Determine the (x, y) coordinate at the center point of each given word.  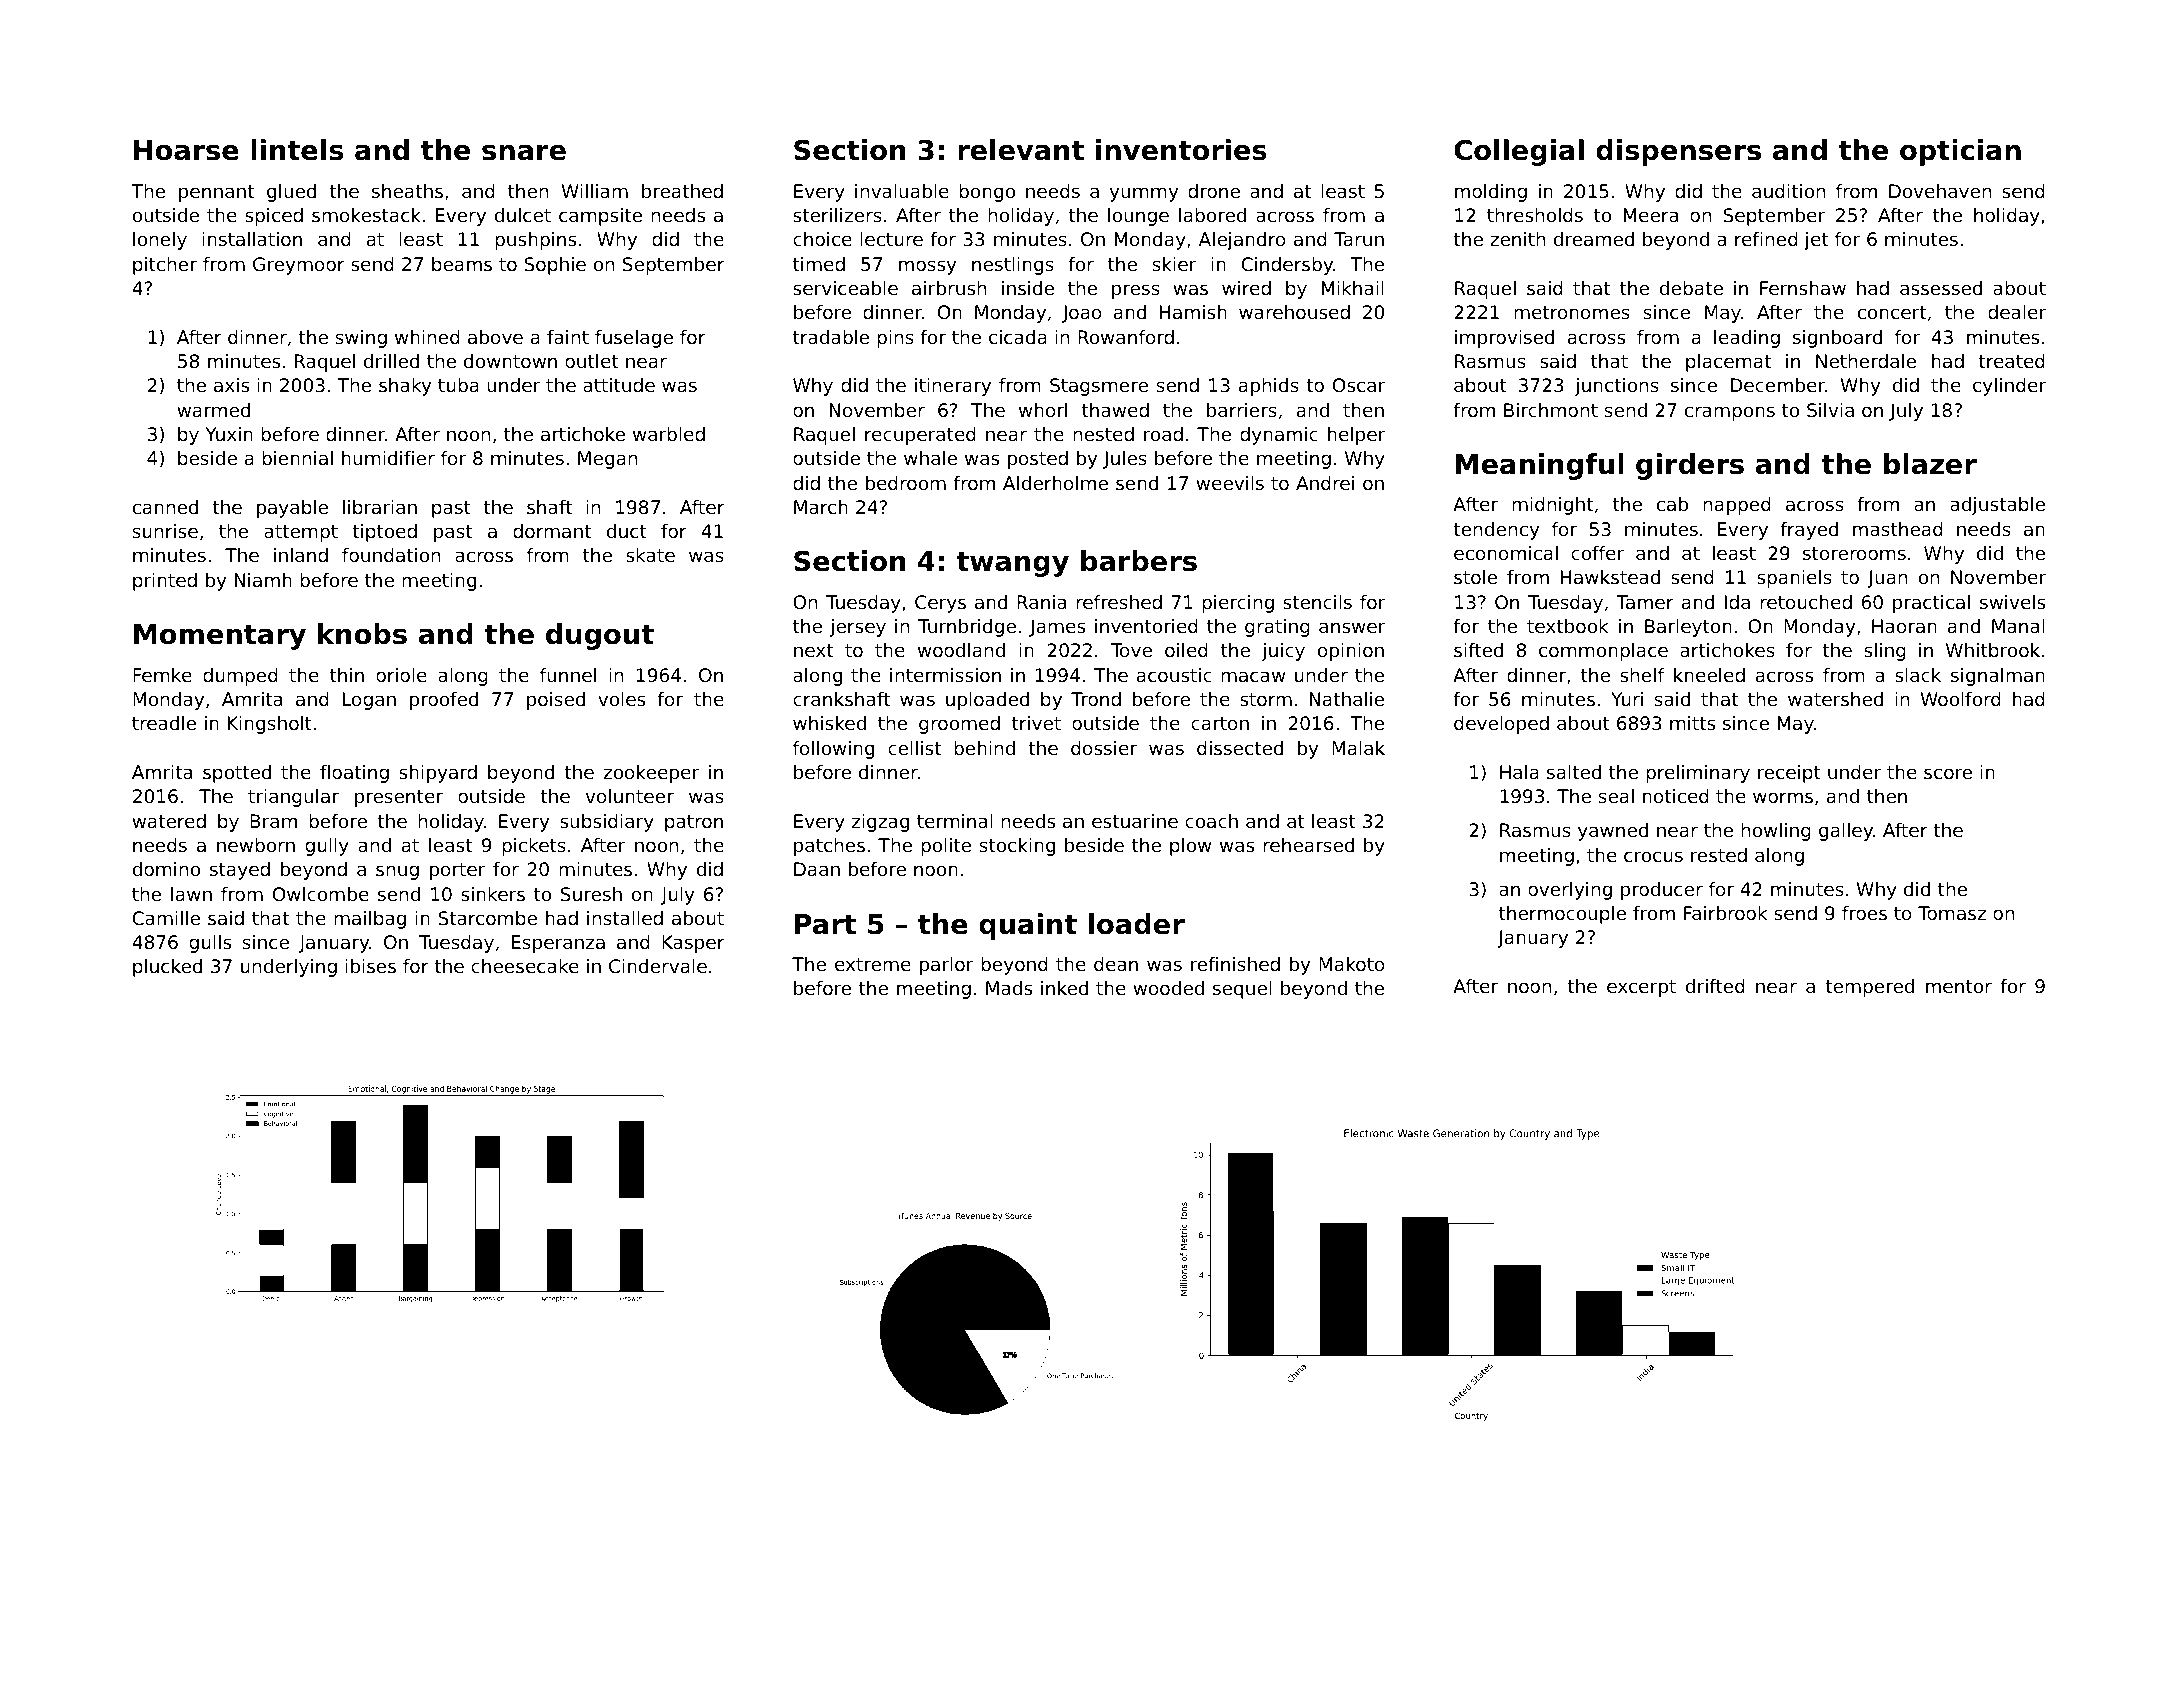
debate (1691, 288)
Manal (2018, 626)
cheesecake (525, 966)
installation (252, 239)
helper (1356, 436)
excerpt (1641, 988)
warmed (213, 410)
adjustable (1997, 506)
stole (1475, 577)
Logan (369, 701)
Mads (1009, 988)
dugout (600, 636)
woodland (961, 650)
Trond (1096, 699)
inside (1028, 288)
